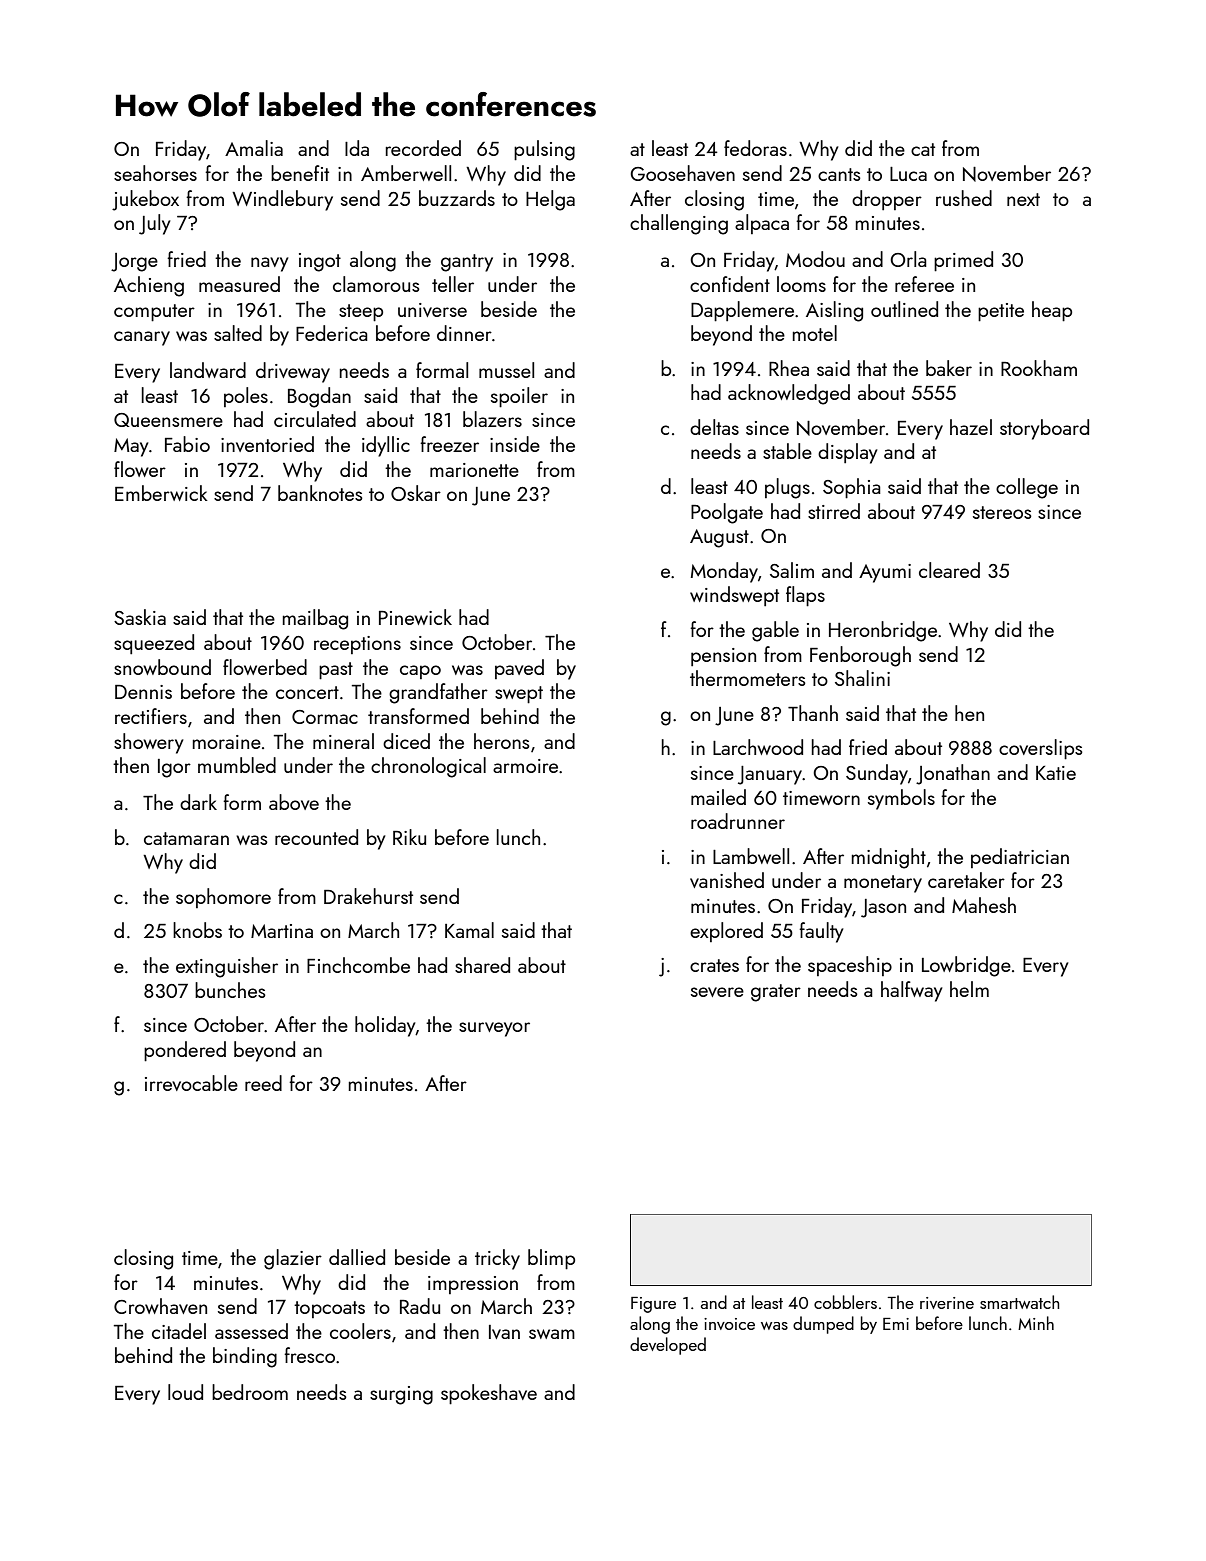  I want to click on shared, so click(482, 965).
